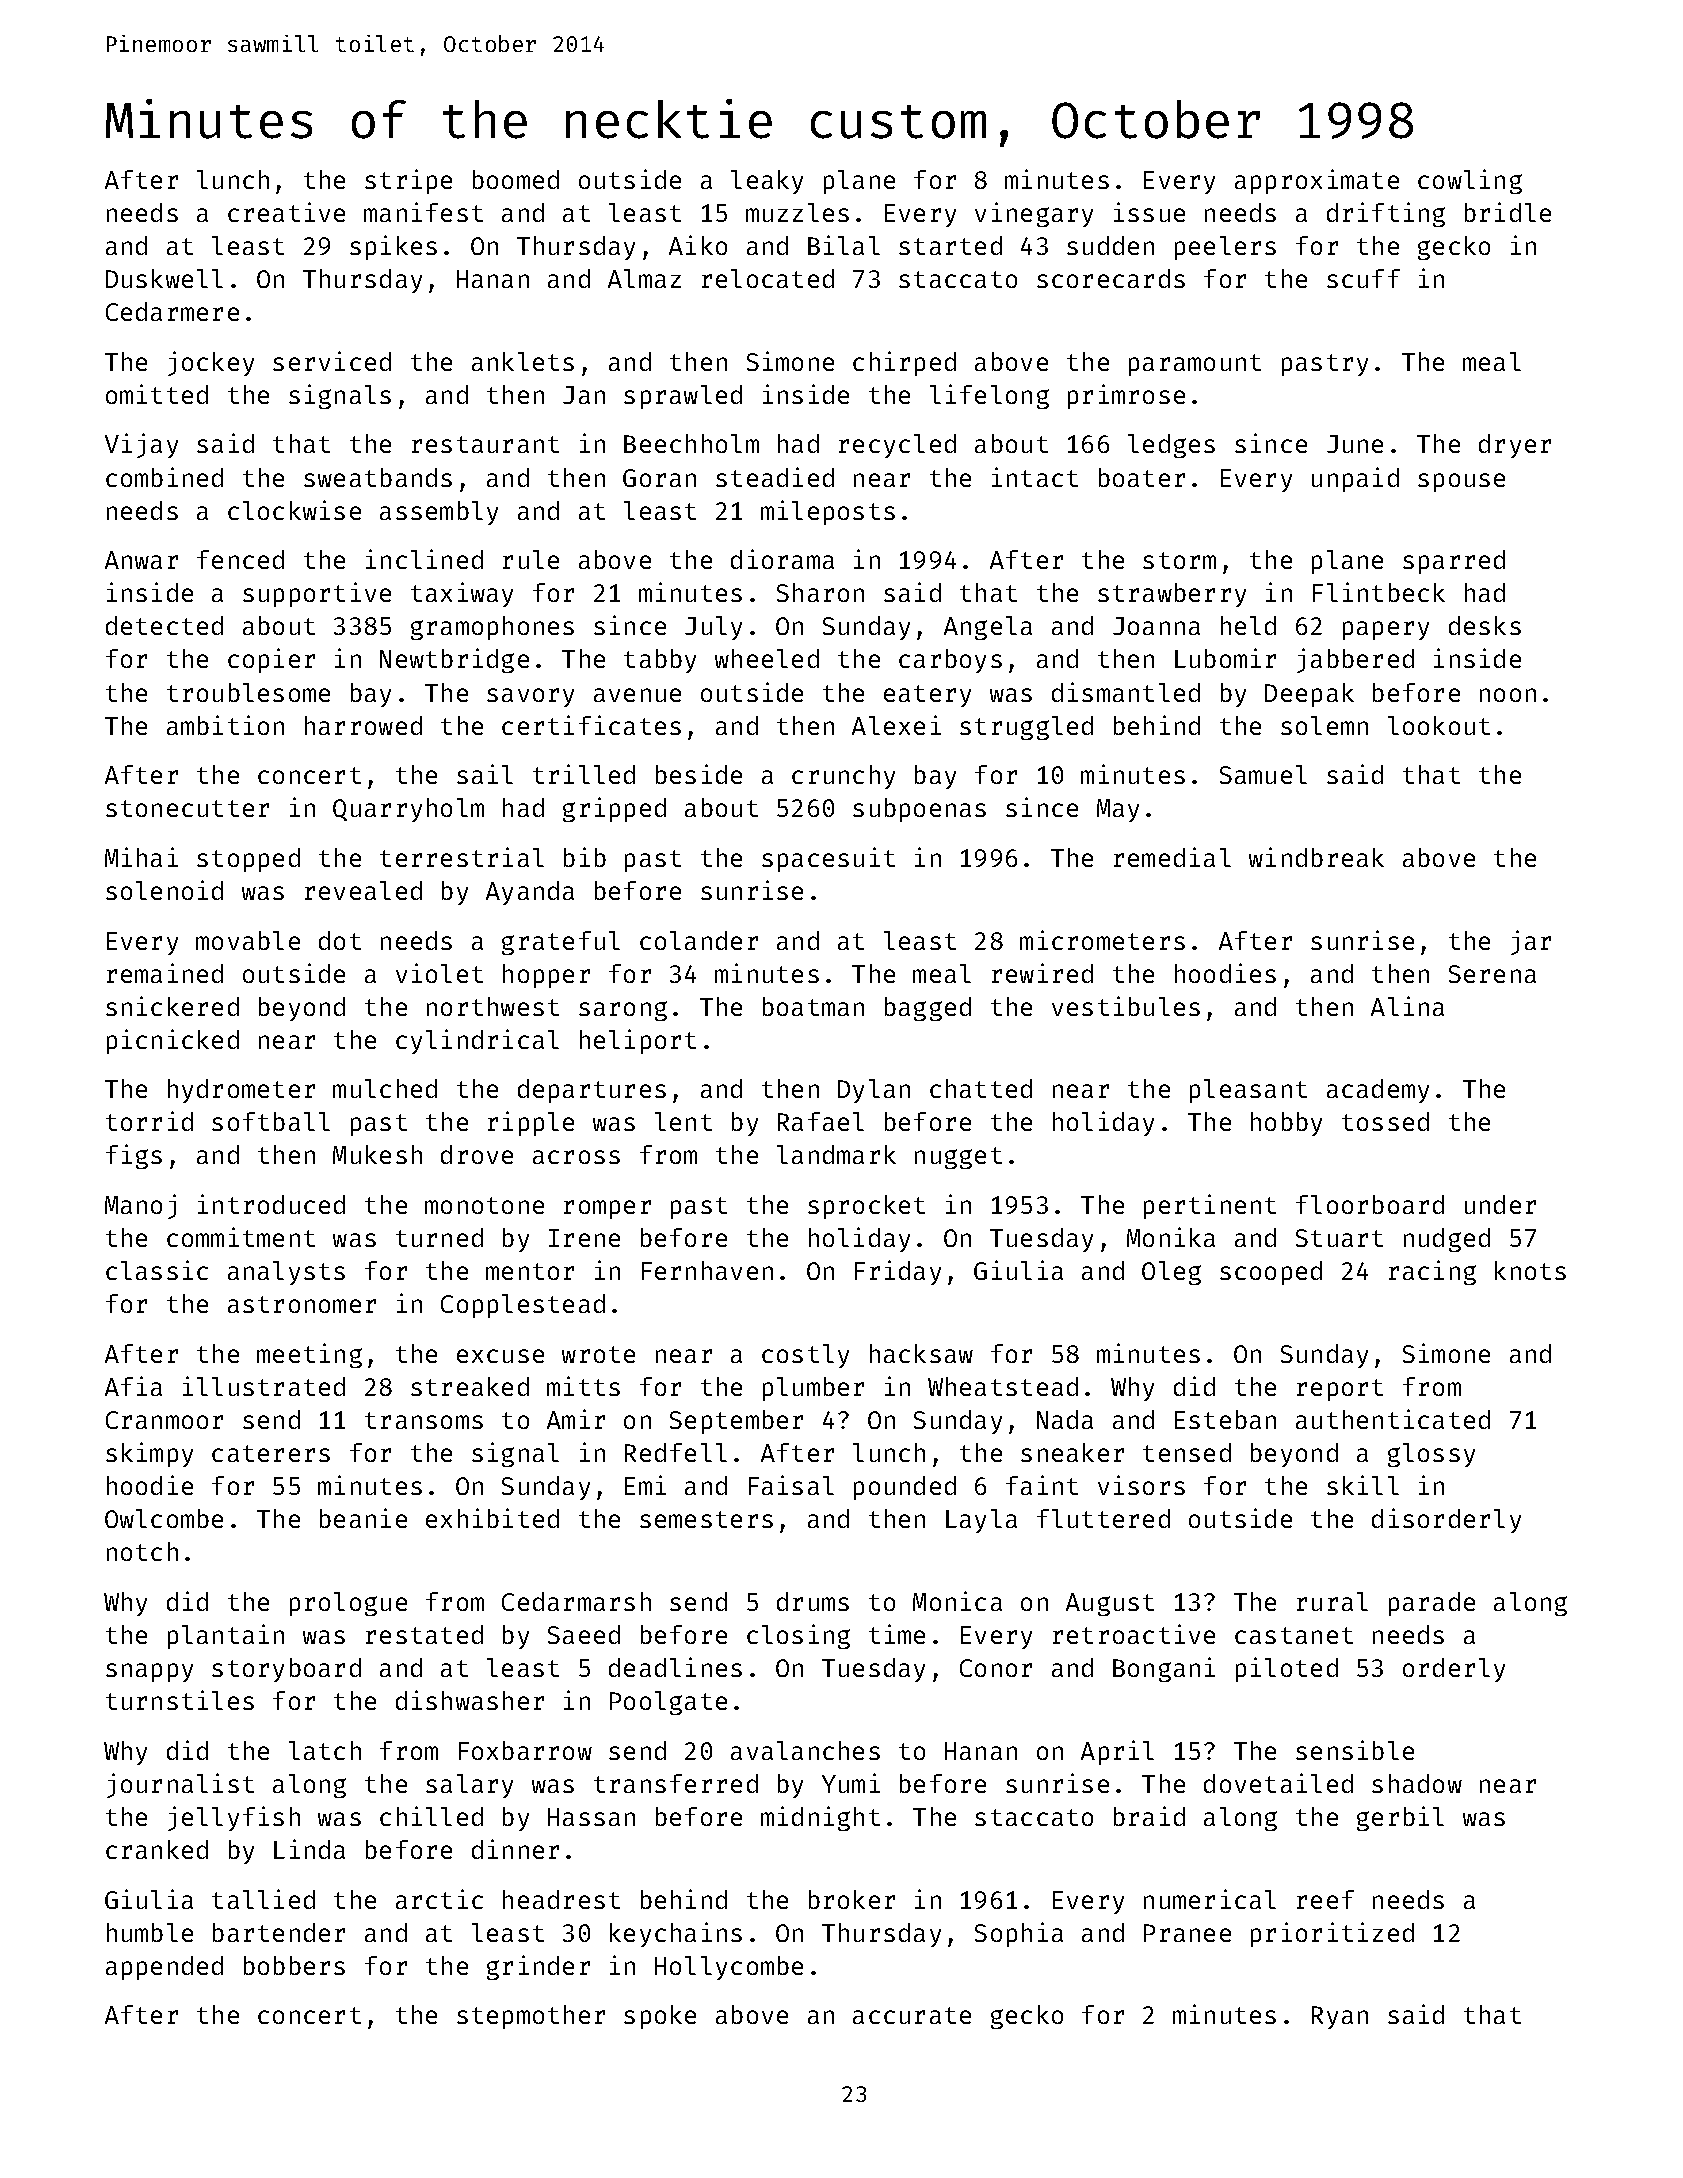 The height and width of the screenshot is (2178, 1683). Describe the element at coordinates (164, 1968) in the screenshot. I see `appended` at that location.
